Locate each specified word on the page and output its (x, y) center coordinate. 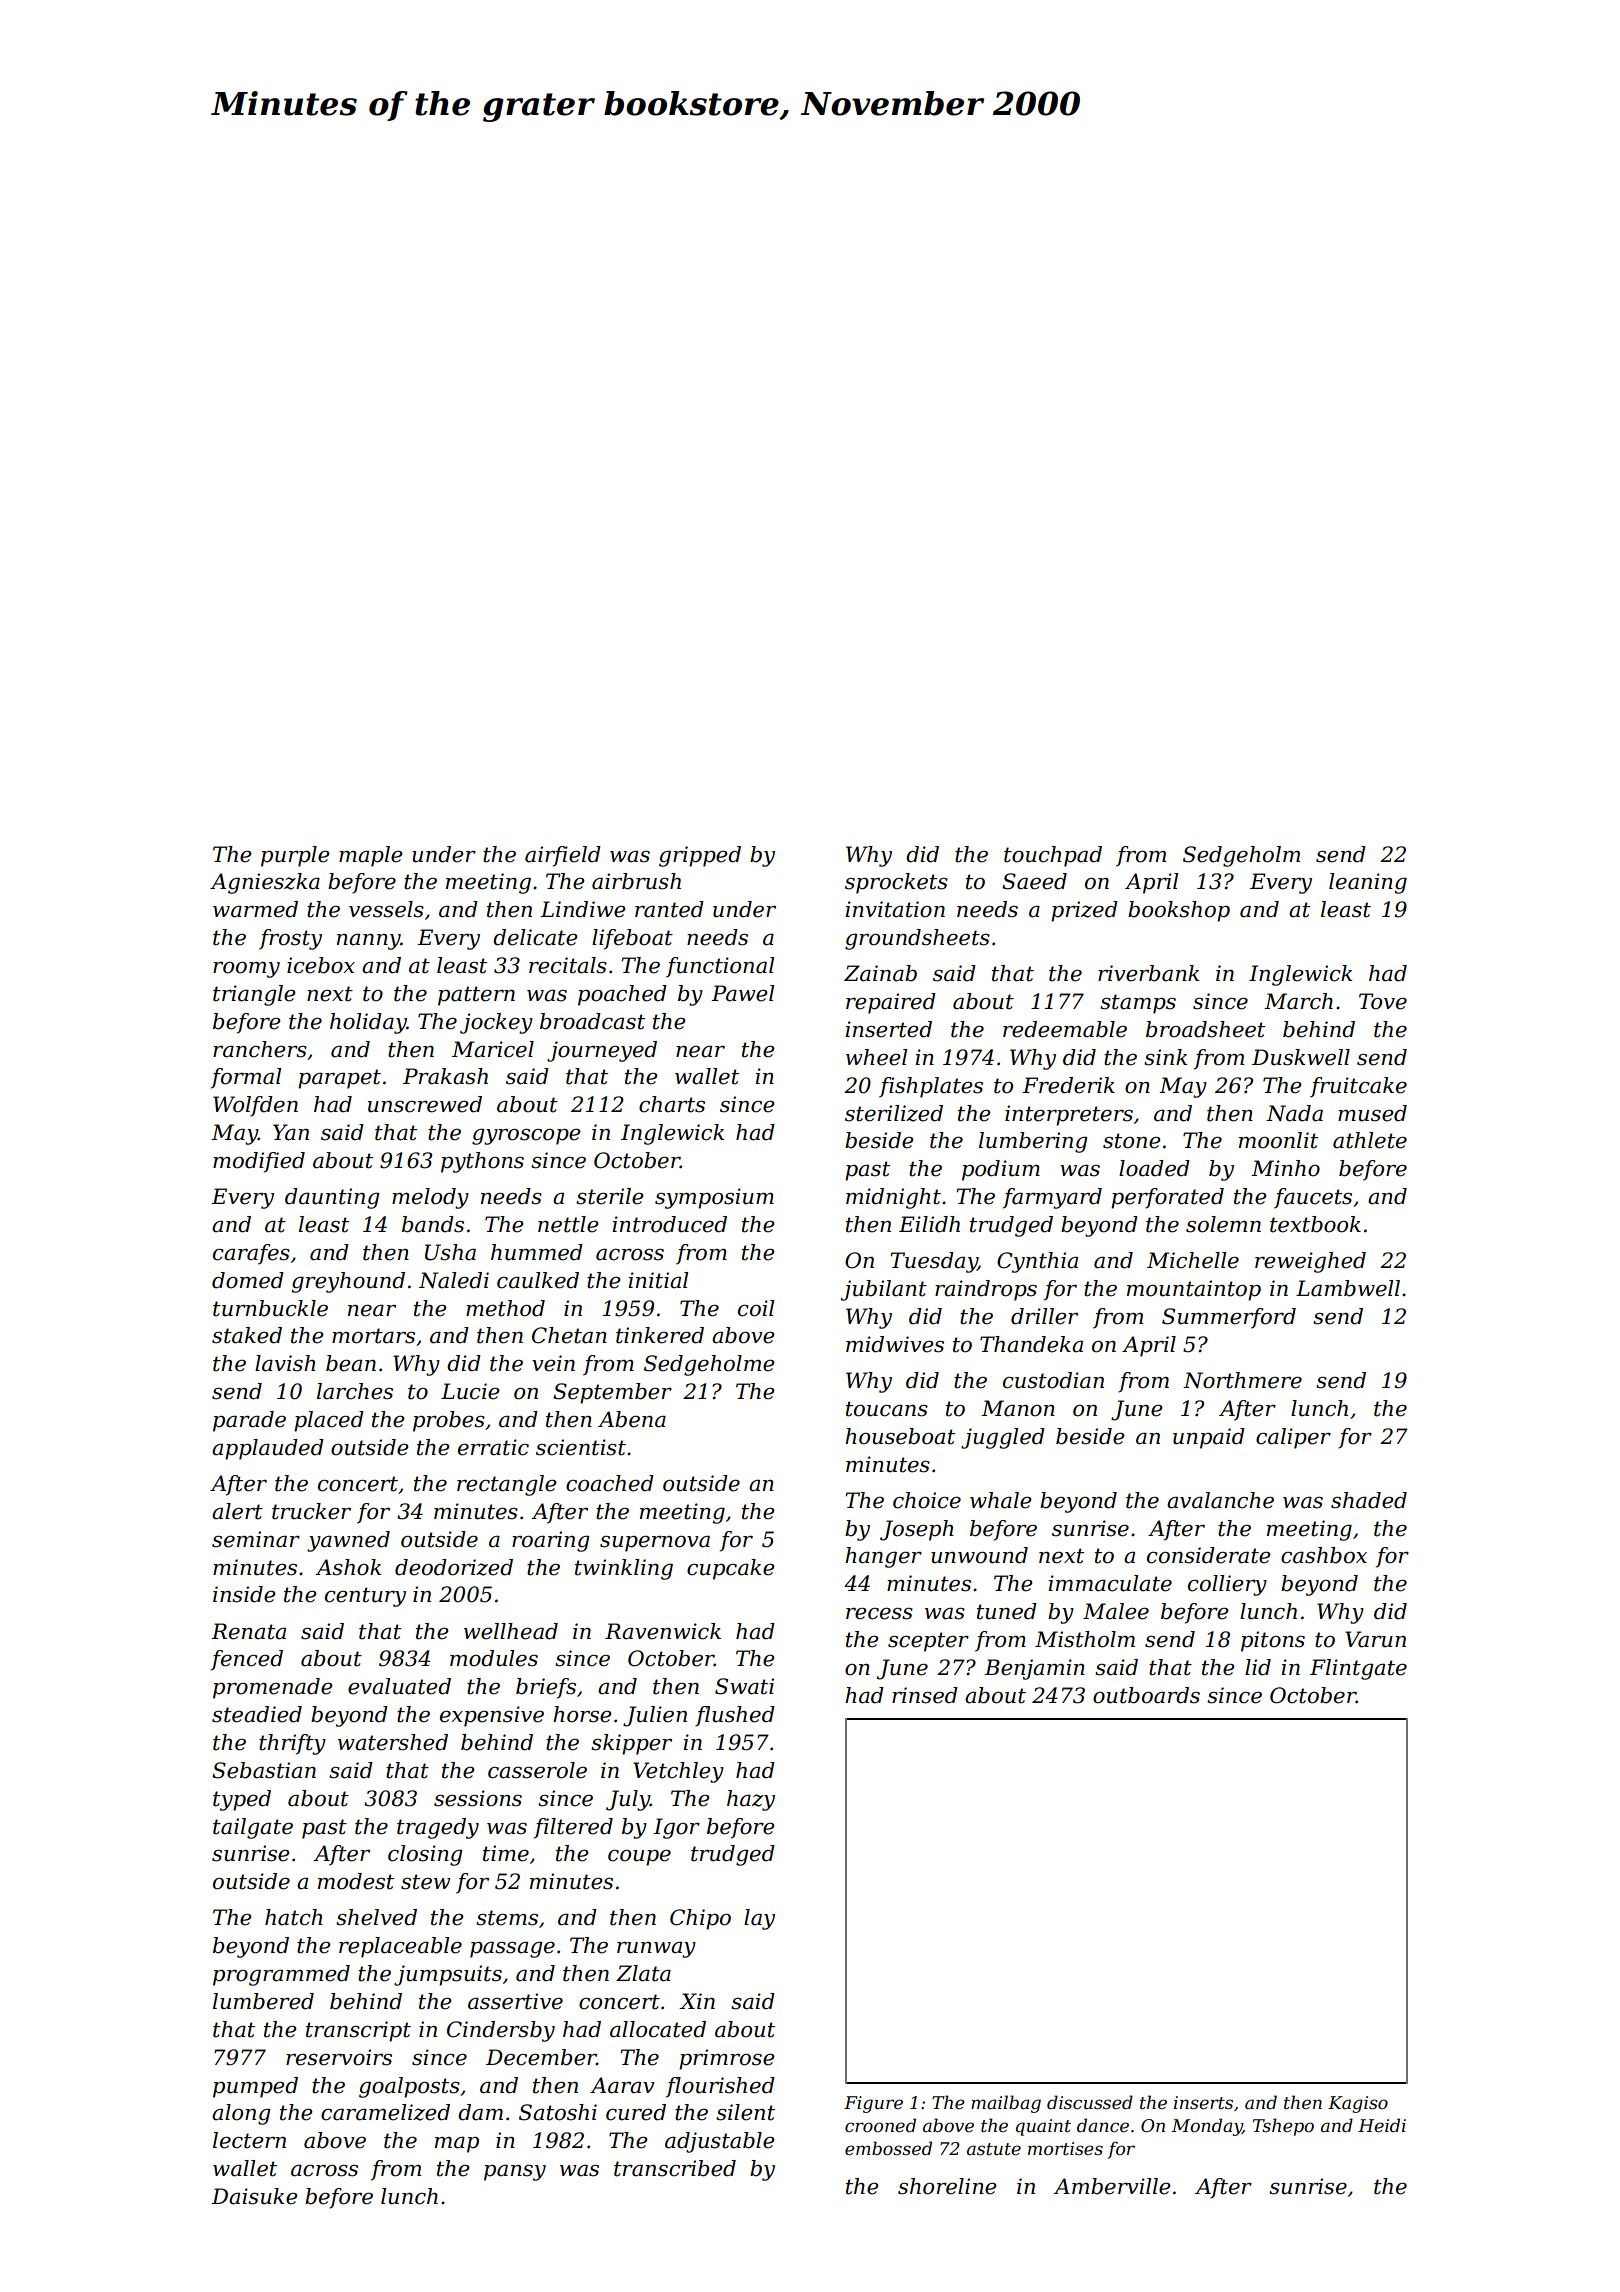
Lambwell (1348, 1288)
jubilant (884, 1290)
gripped (700, 856)
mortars (373, 1336)
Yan (291, 1132)
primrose (727, 2059)
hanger (883, 1557)
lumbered (263, 2001)
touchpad (1053, 856)
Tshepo (1283, 2127)
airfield (563, 856)
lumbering (1033, 1142)
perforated (1167, 1198)
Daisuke (254, 2196)
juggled (1003, 1438)
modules (494, 1658)
